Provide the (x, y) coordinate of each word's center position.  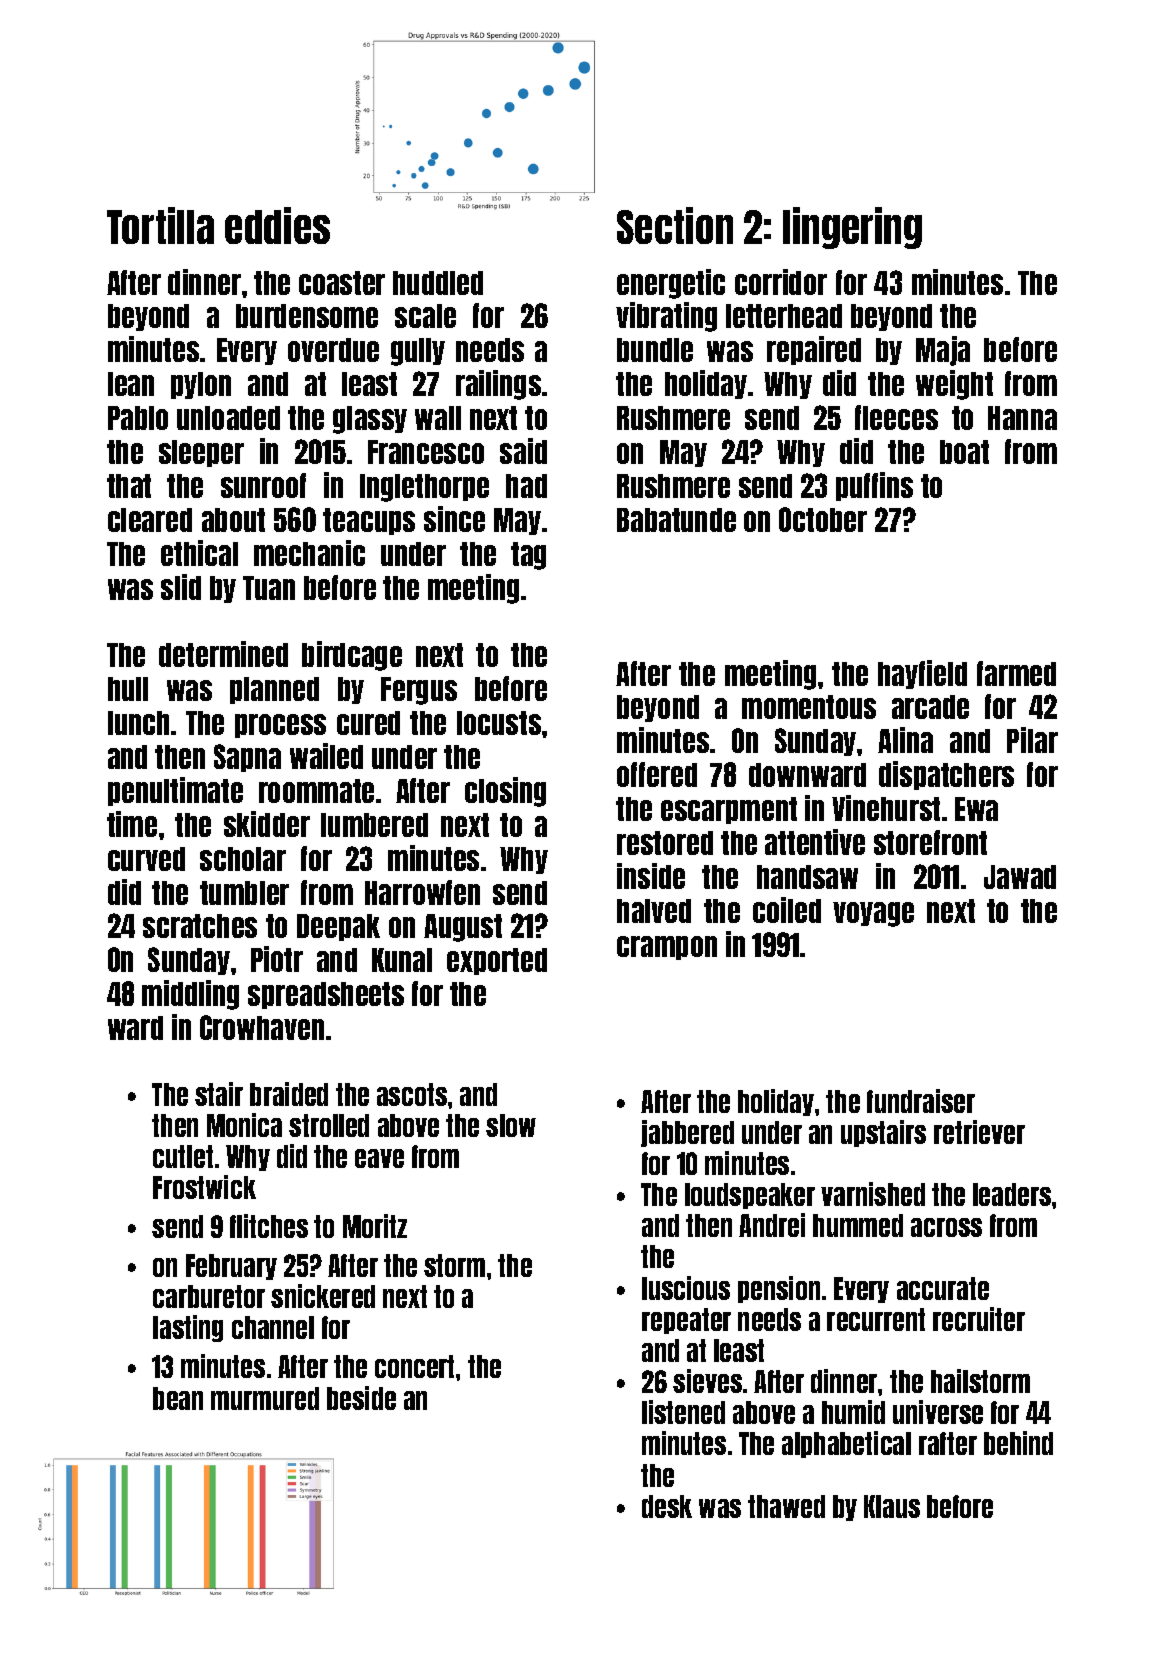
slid (181, 587)
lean (131, 384)
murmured (265, 1398)
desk (667, 1506)
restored (665, 843)
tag (528, 556)
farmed (1016, 673)
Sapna (247, 758)
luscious (686, 1288)
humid (853, 1412)
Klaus (892, 1506)
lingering (852, 228)
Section (675, 225)
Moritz (375, 1226)
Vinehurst (886, 808)
